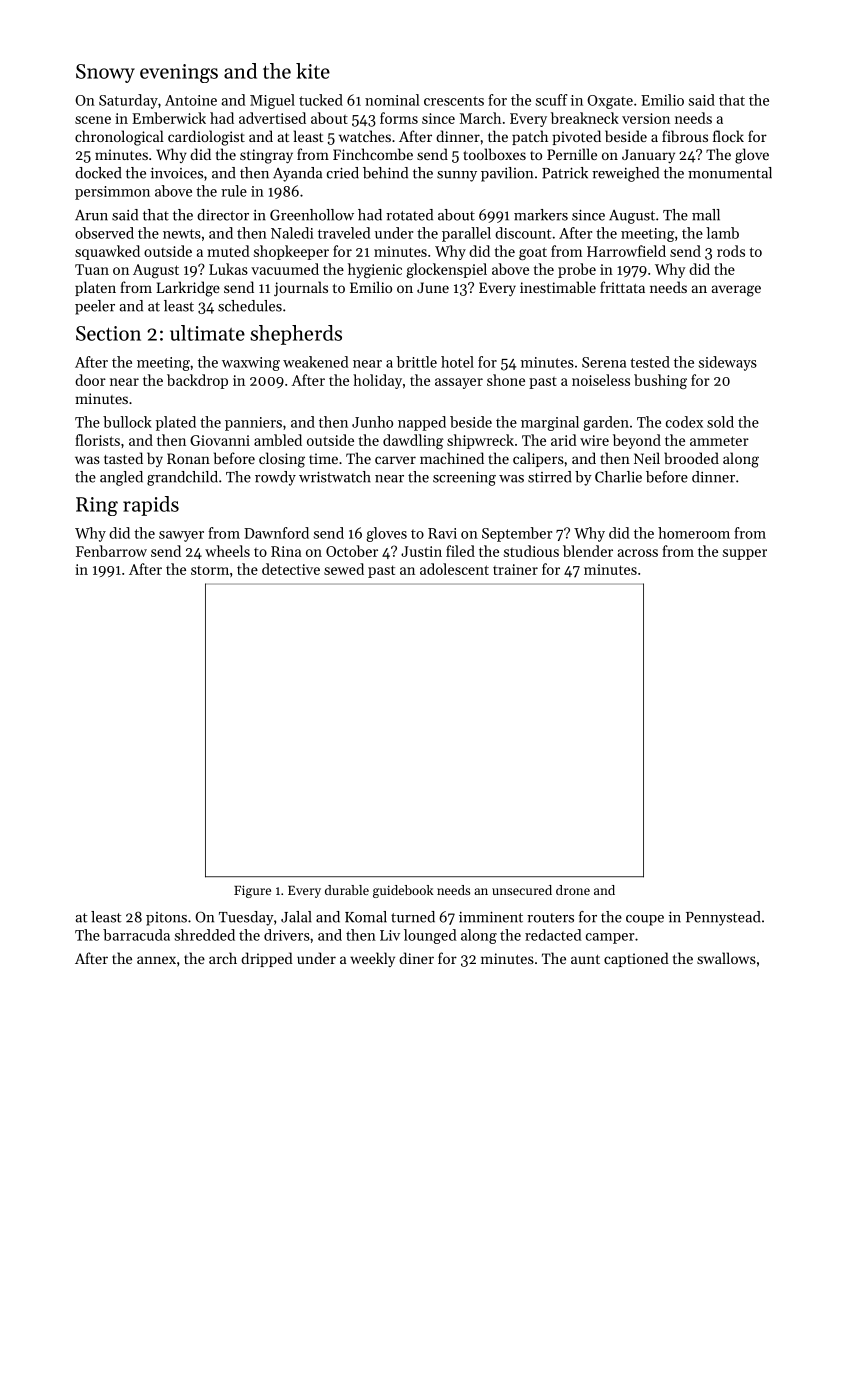  What do you see at coordinates (228, 269) in the image?
I see `Lukas` at bounding box center [228, 269].
